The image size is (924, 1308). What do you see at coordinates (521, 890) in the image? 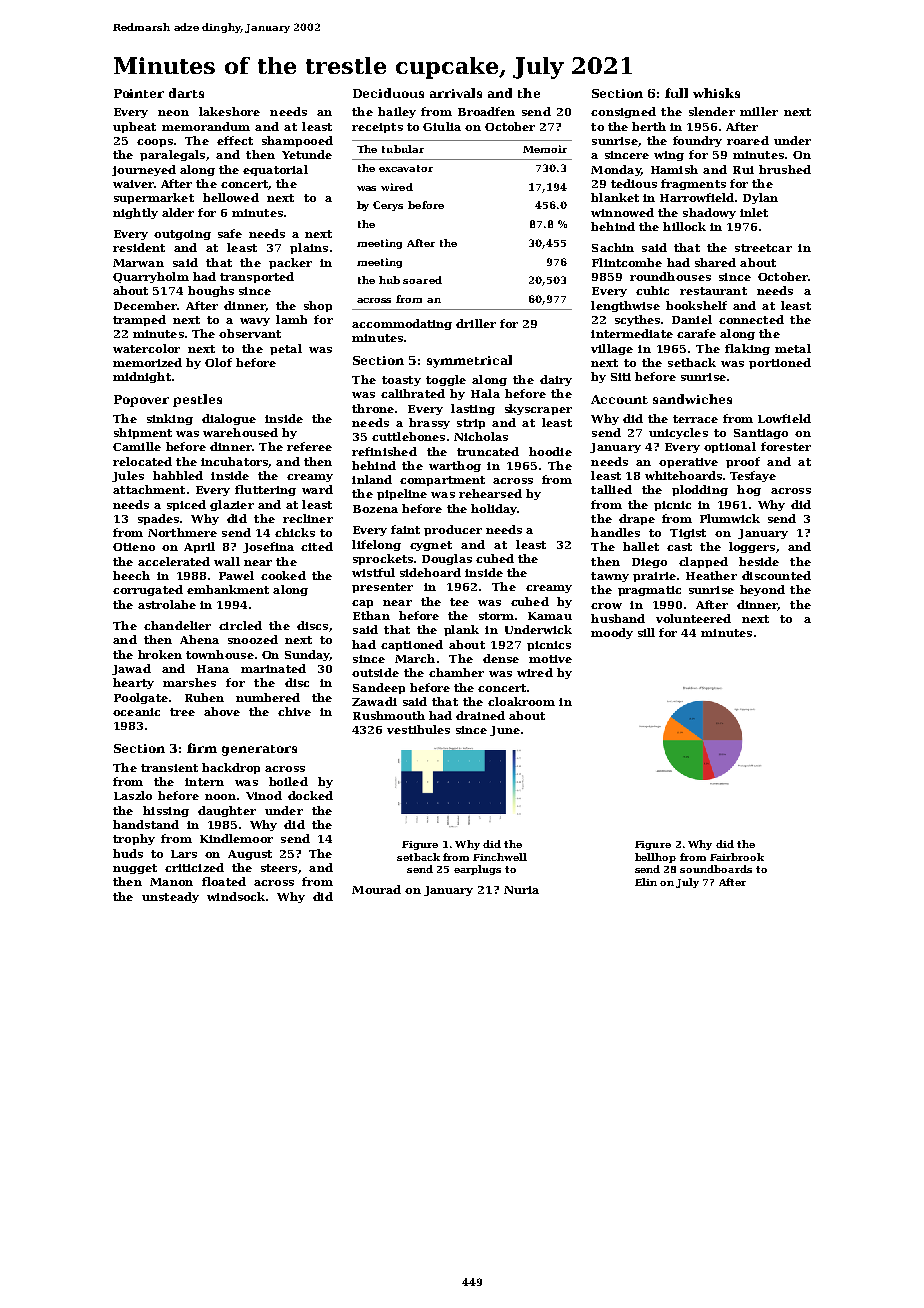
I see `Nuria` at bounding box center [521, 890].
